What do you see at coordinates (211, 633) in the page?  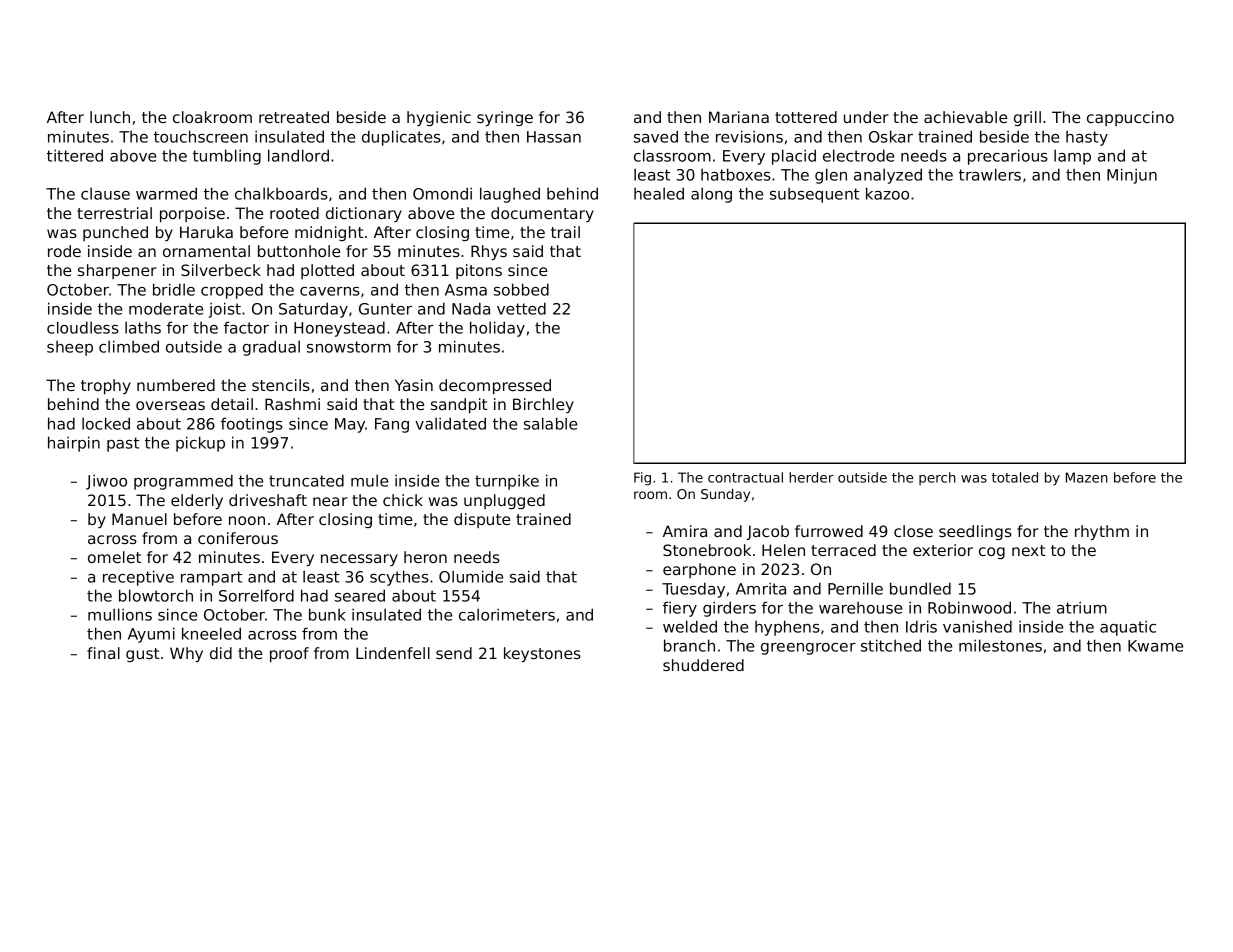 I see `kneeled` at bounding box center [211, 633].
